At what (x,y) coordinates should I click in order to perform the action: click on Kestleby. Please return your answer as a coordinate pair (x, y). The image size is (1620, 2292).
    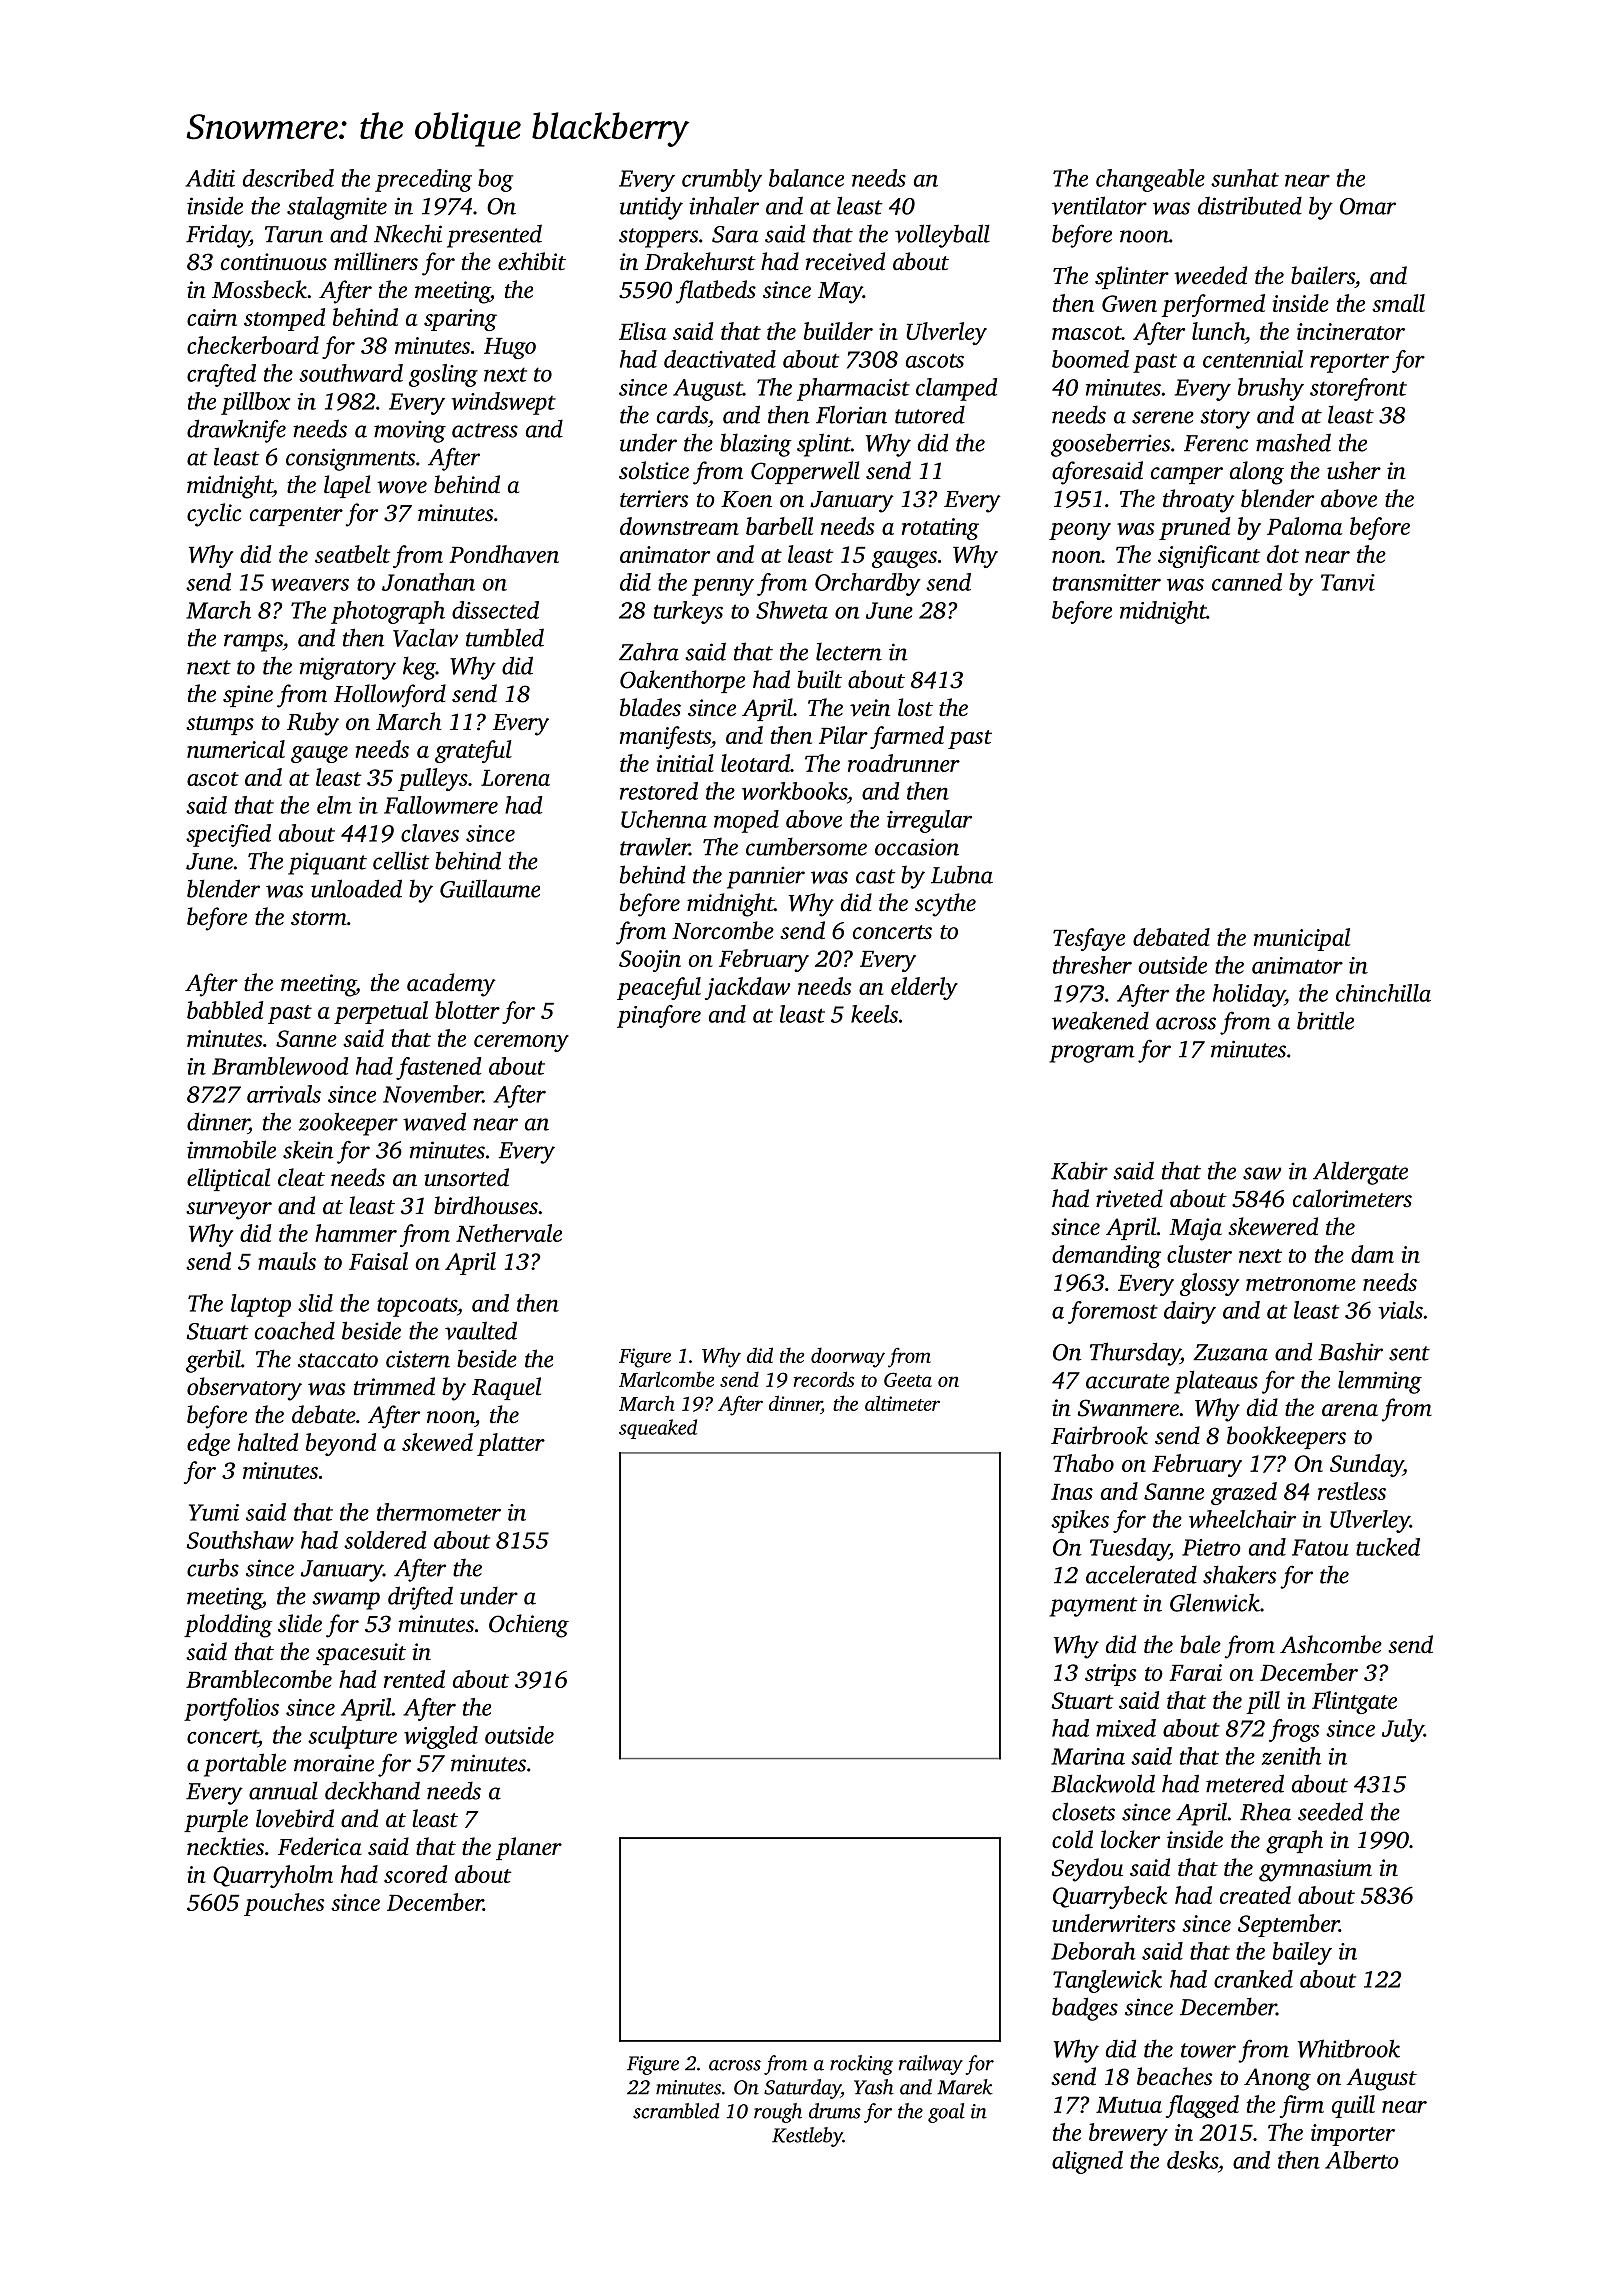
    Looking at the image, I should click on (807, 2137).
